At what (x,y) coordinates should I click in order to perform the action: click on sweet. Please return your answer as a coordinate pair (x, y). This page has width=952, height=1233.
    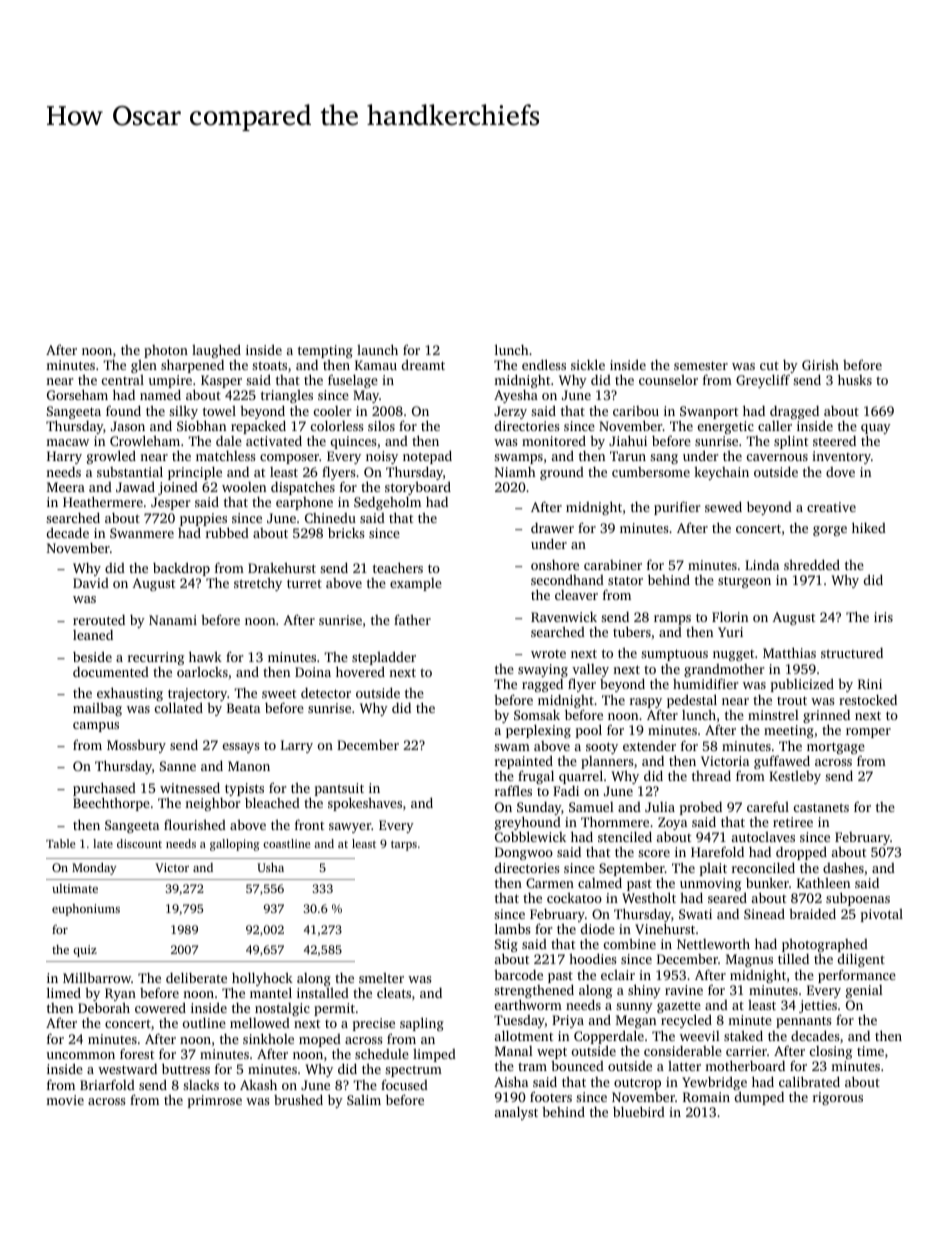
    Looking at the image, I should click on (279, 694).
